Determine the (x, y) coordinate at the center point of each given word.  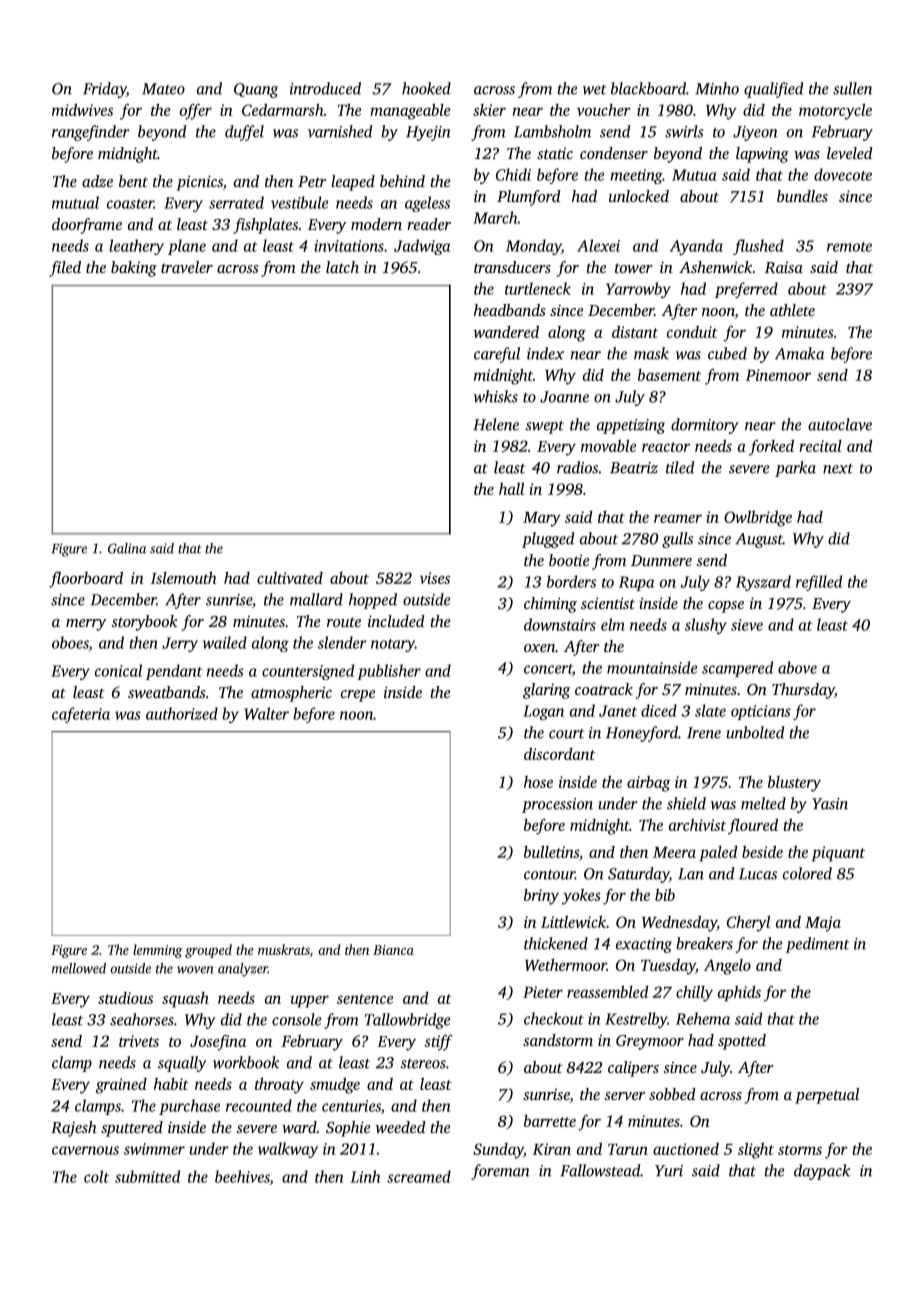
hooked (426, 88)
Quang (256, 90)
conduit (692, 332)
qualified (773, 90)
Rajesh (74, 1129)
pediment (817, 945)
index (545, 353)
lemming (157, 951)
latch (342, 267)
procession (557, 805)
